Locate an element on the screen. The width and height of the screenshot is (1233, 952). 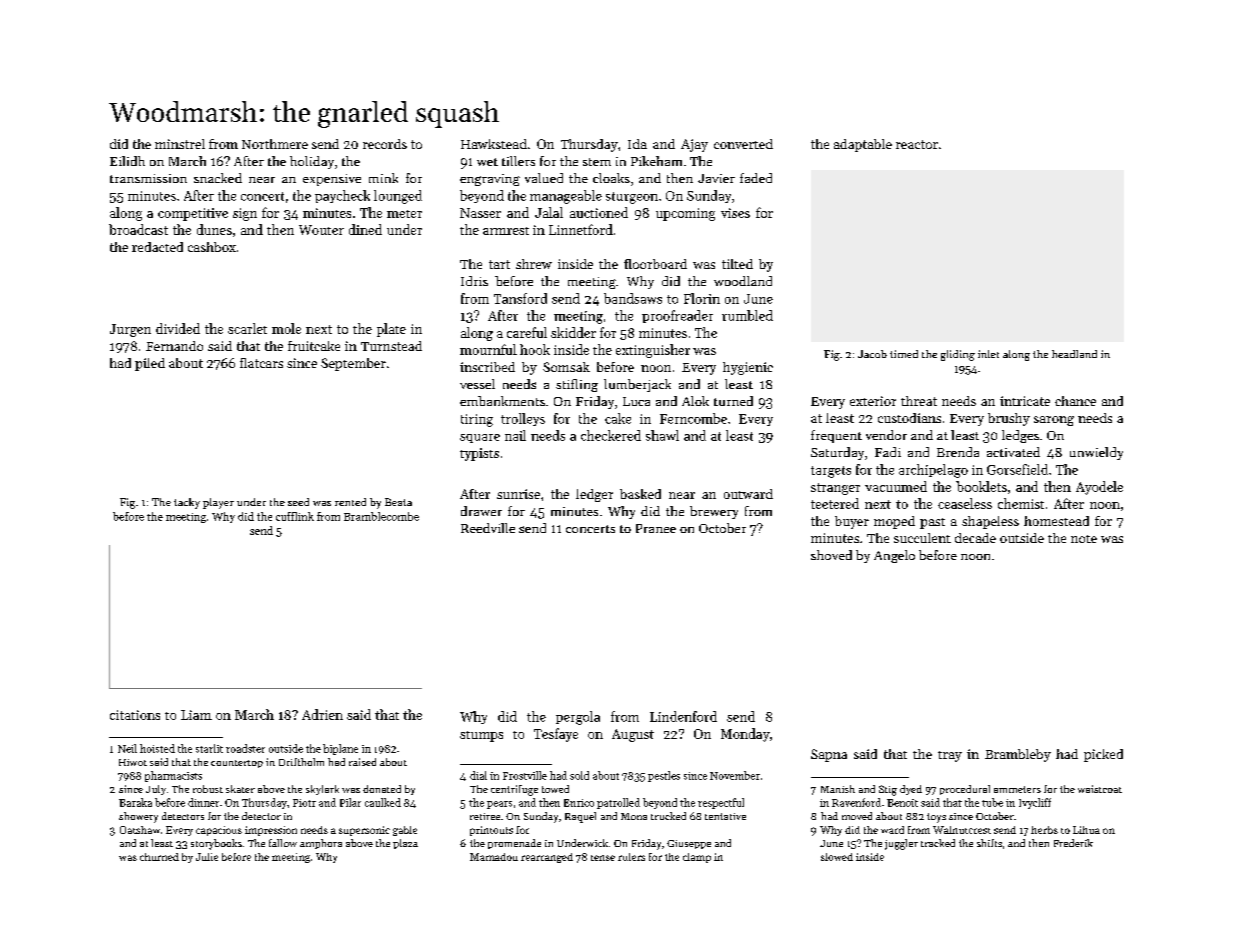
headland is located at coordinates (1074, 354).
